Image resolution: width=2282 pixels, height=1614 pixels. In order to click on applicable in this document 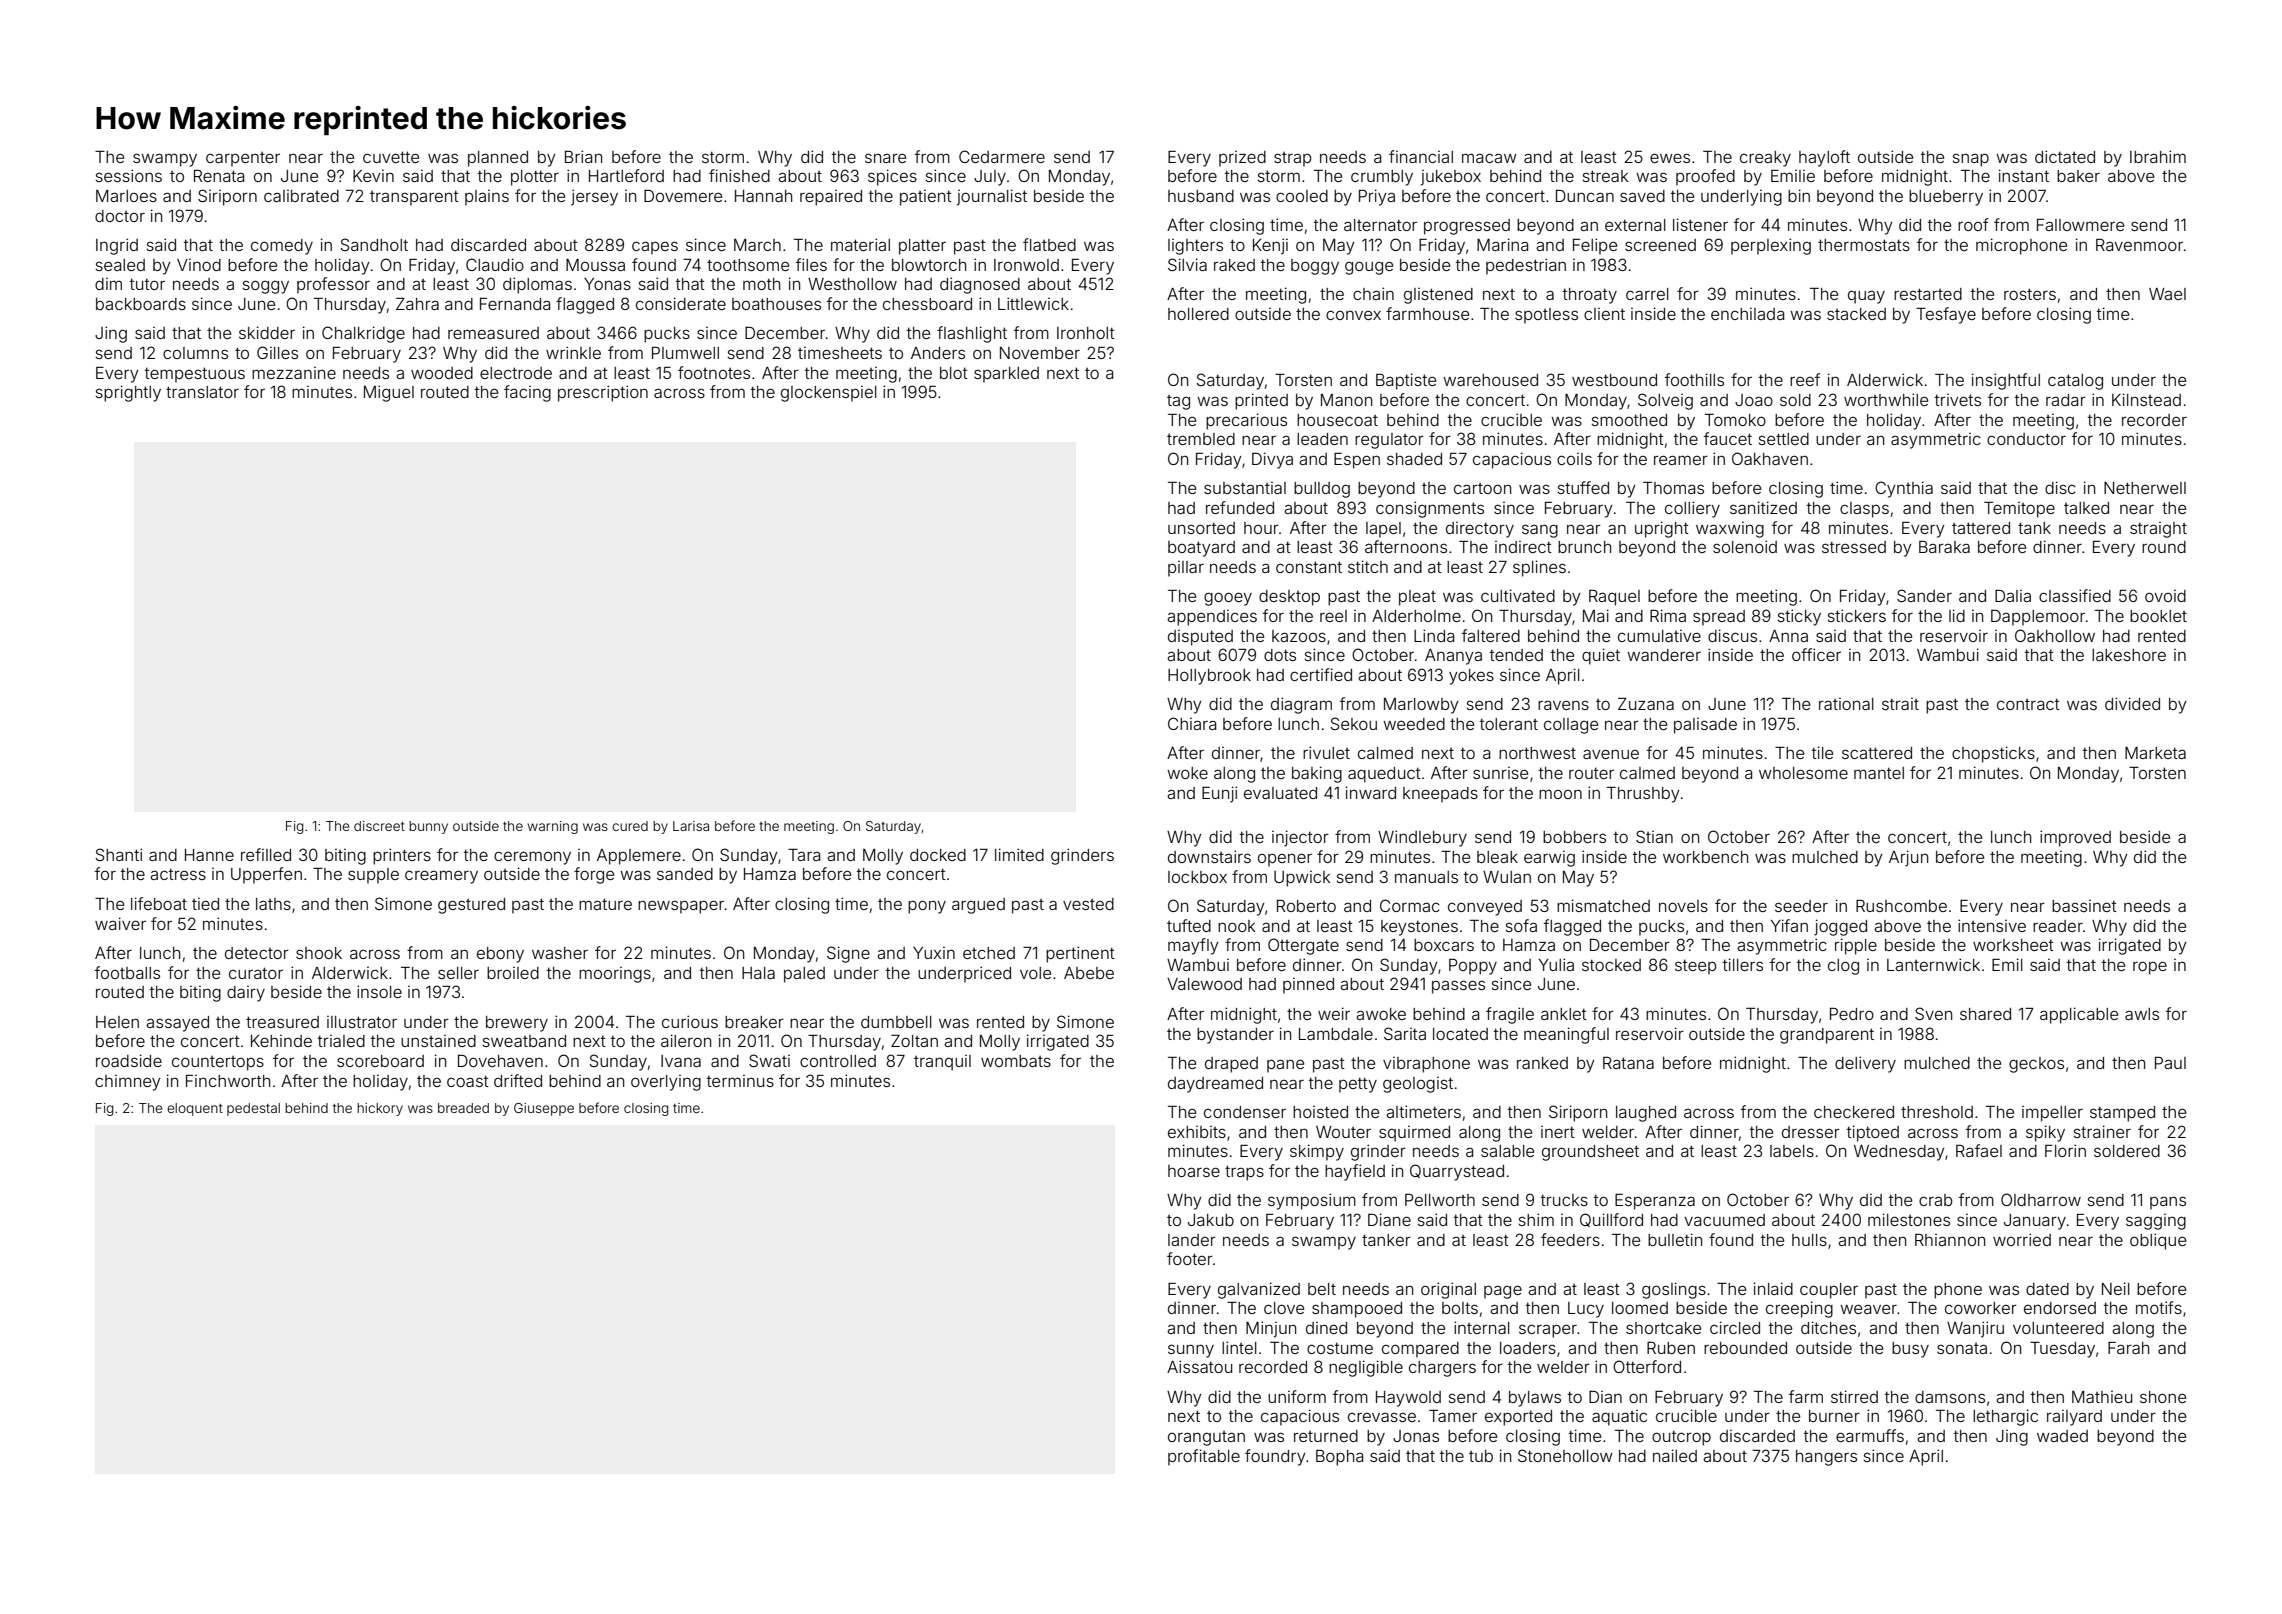, I will do `click(2079, 1015)`.
